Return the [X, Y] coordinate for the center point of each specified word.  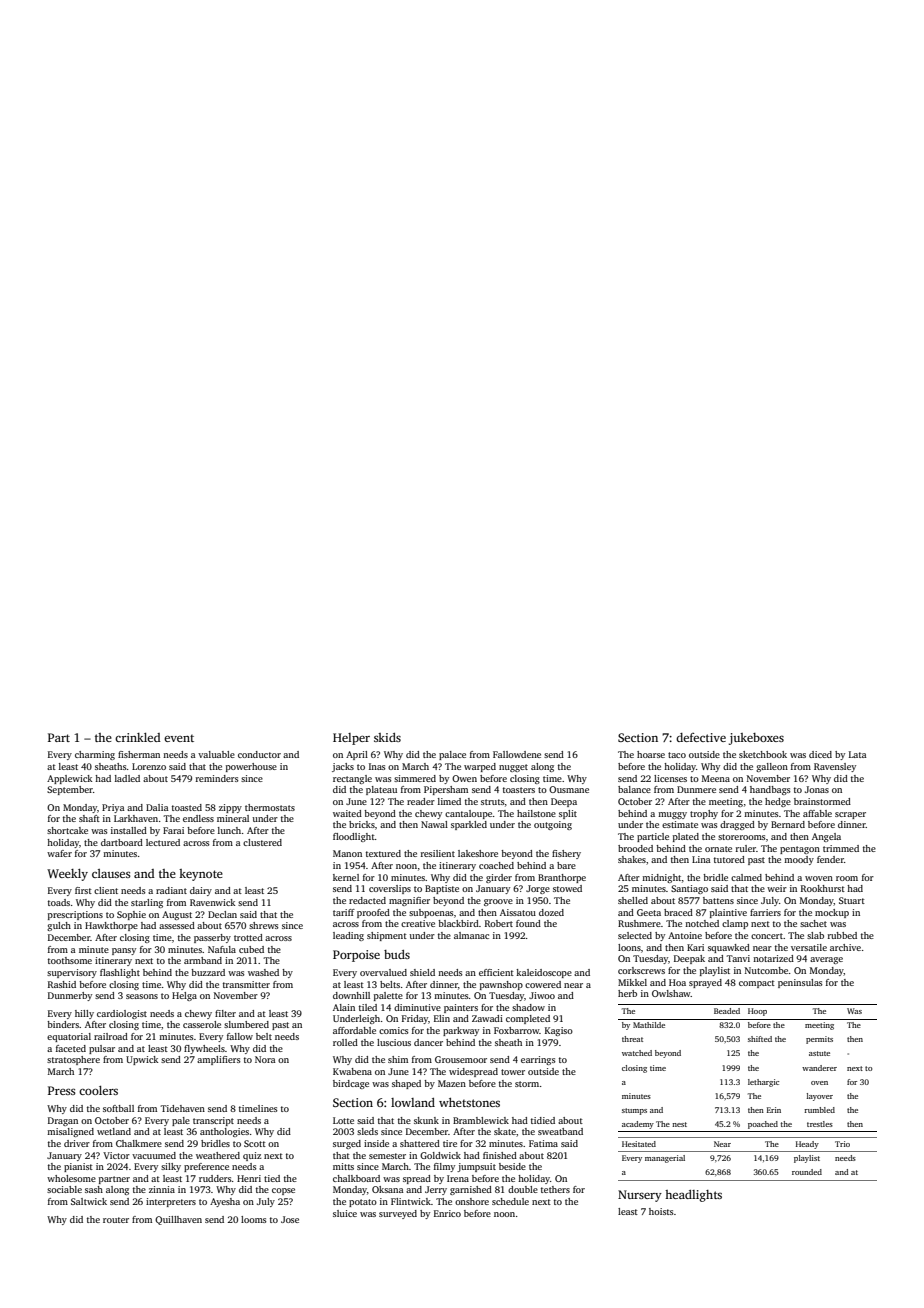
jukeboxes [756, 739]
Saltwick [89, 1201]
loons [629, 947]
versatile [809, 947]
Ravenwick [212, 902]
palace [452, 755]
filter [225, 1013]
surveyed [398, 1214]
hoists [661, 1211]
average [826, 960]
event [179, 738]
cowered [543, 984]
